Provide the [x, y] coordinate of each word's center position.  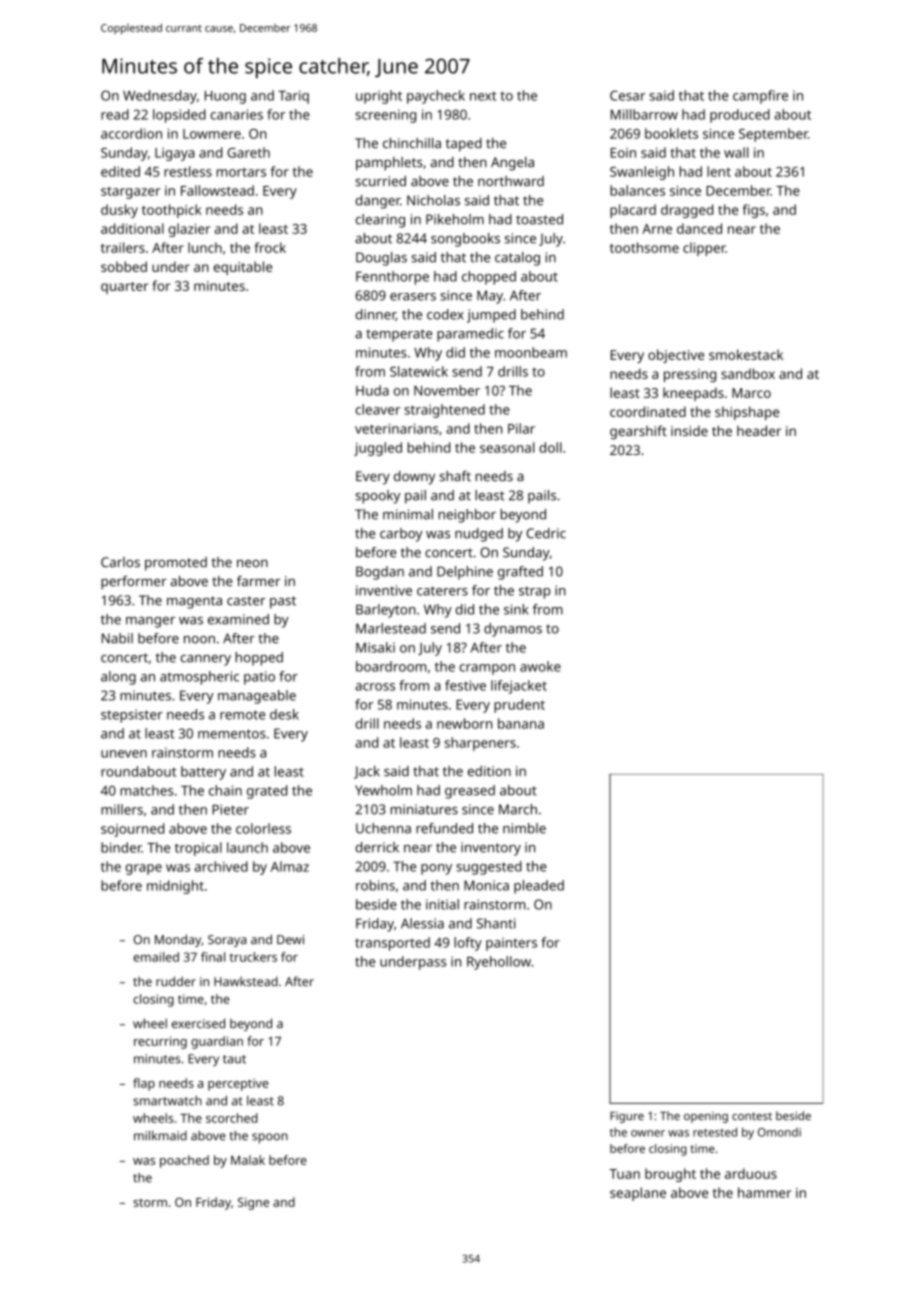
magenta [194, 602]
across [375, 687]
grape [144, 869]
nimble [524, 828]
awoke [540, 666]
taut [234, 1059]
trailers [123, 247]
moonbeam [531, 352]
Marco [751, 393]
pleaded [539, 887]
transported [392, 944]
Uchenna [383, 828]
